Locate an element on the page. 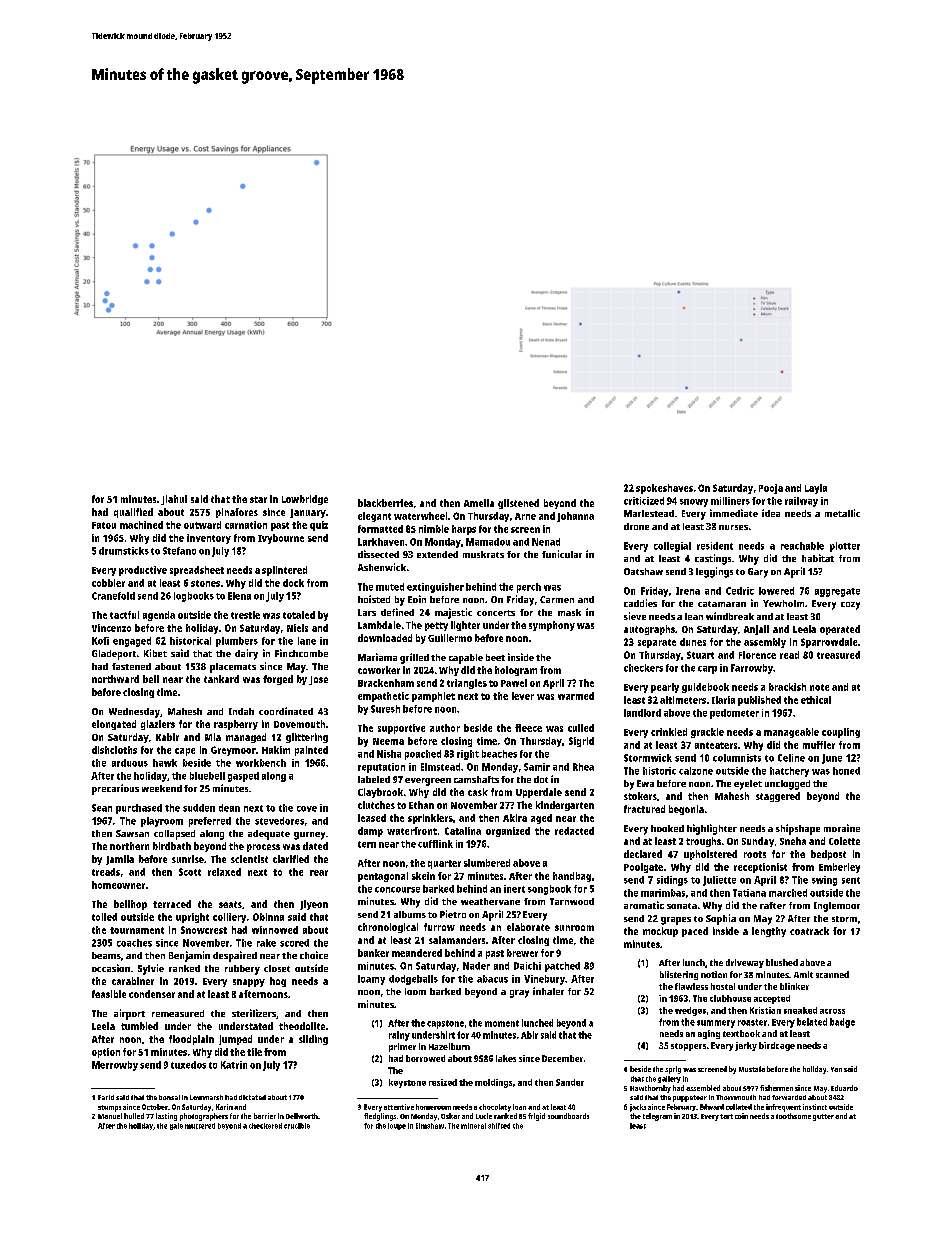  tart is located at coordinates (726, 1116).
